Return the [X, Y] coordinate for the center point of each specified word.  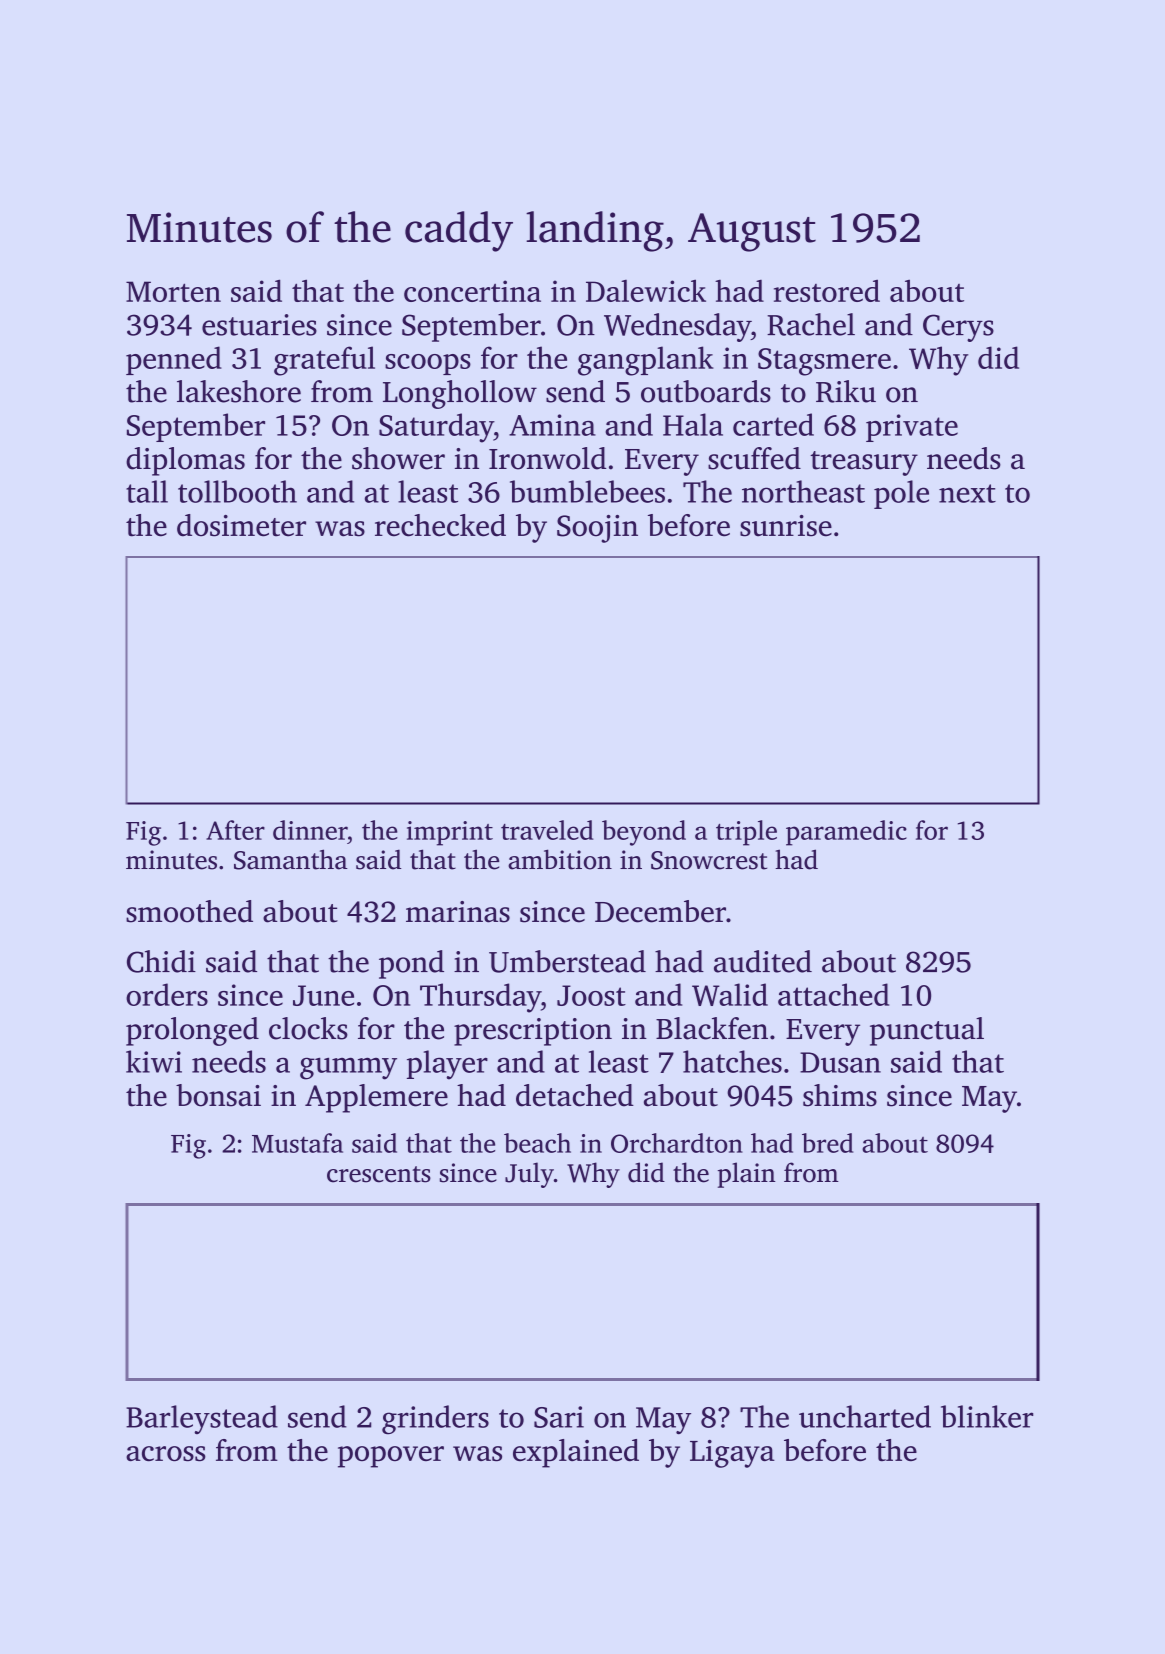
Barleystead [202, 1419]
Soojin [597, 529]
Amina [552, 425]
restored [827, 290]
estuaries [259, 325]
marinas [458, 912]
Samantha [291, 859]
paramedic [846, 833]
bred [827, 1143]
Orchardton [677, 1143]
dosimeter [241, 525]
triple [746, 833]
